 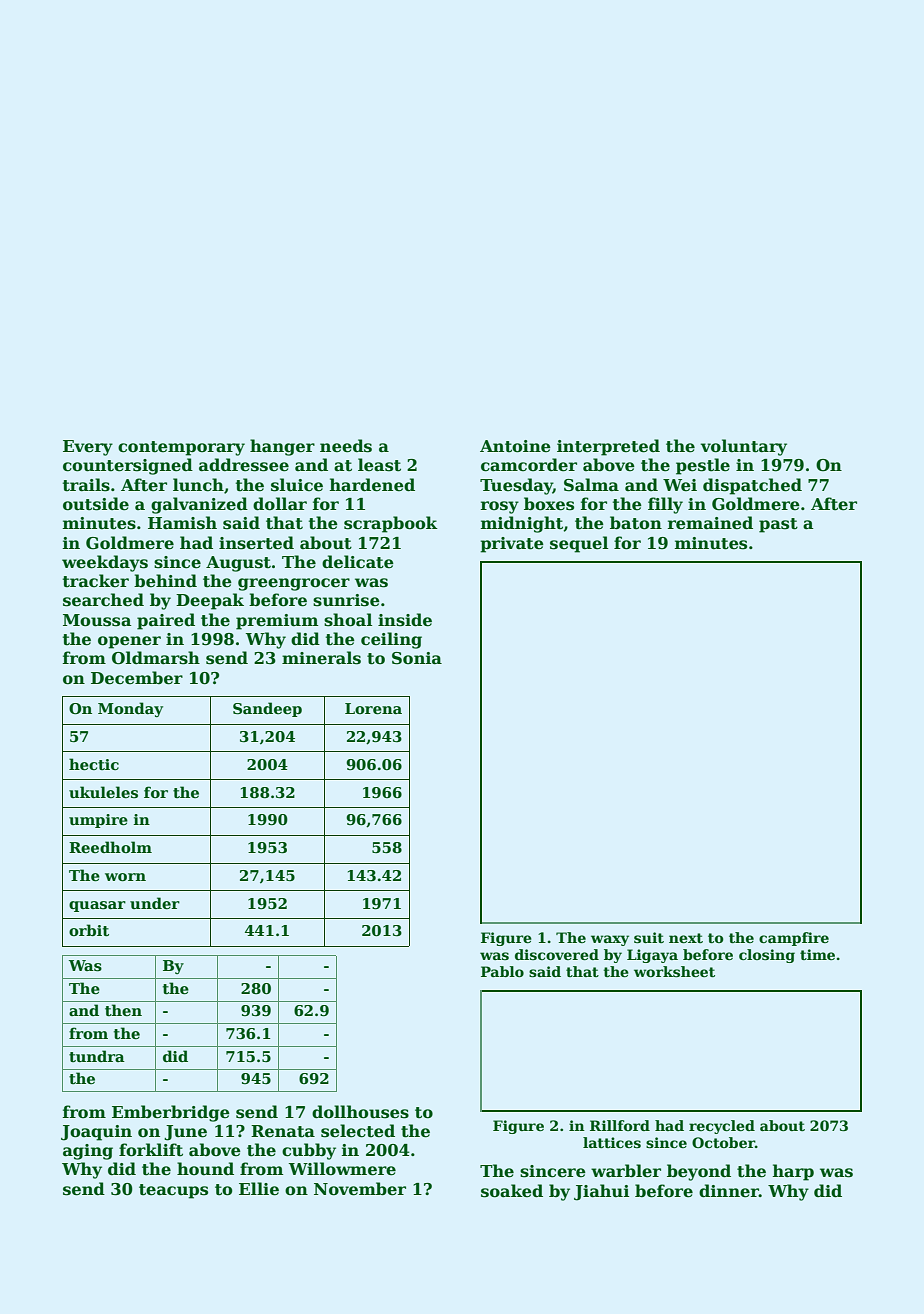 What do you see at coordinates (342, 1169) in the document?
I see `Willowmere` at bounding box center [342, 1169].
